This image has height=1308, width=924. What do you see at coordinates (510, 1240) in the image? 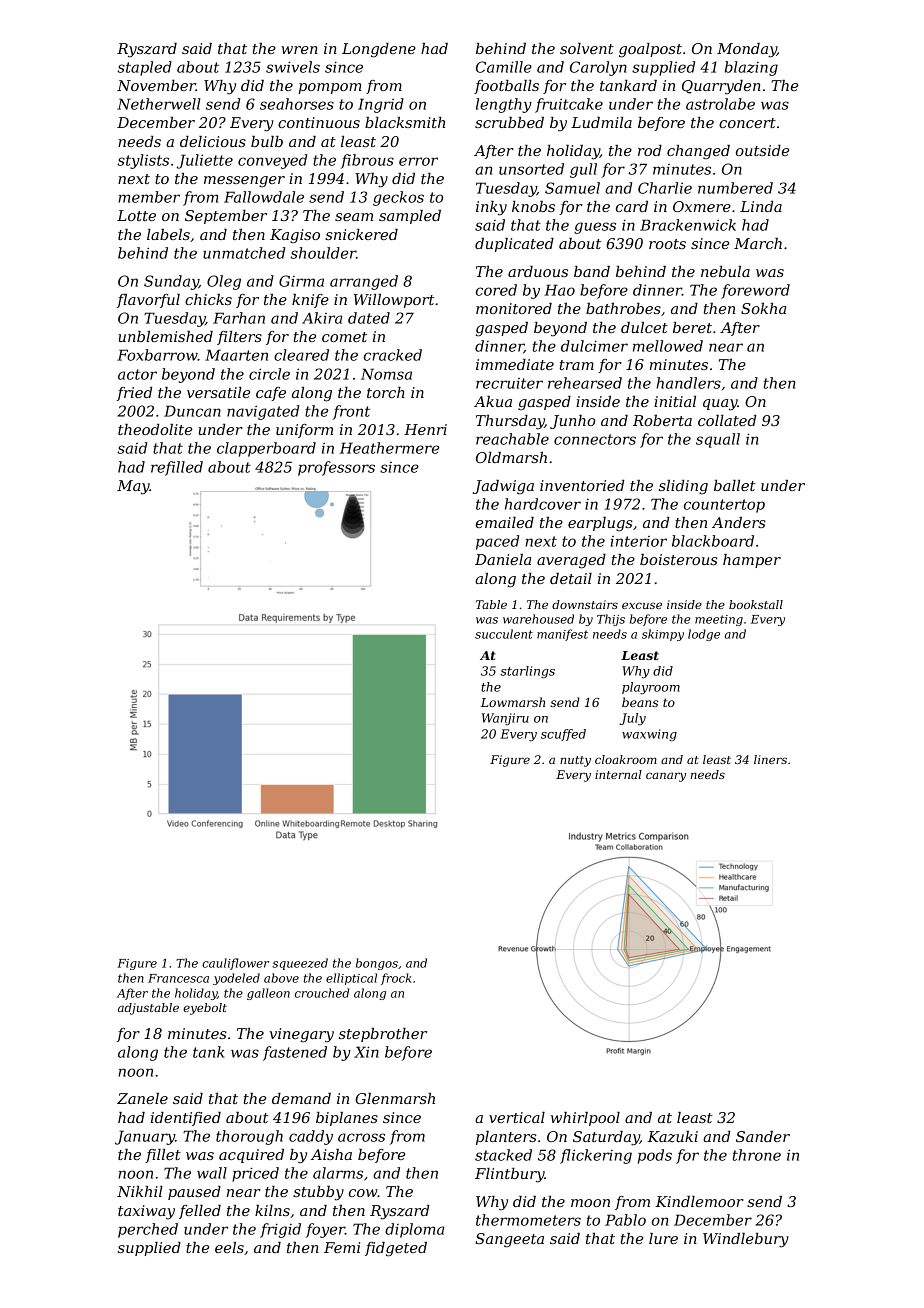
I see `Sangeeta` at bounding box center [510, 1240].
